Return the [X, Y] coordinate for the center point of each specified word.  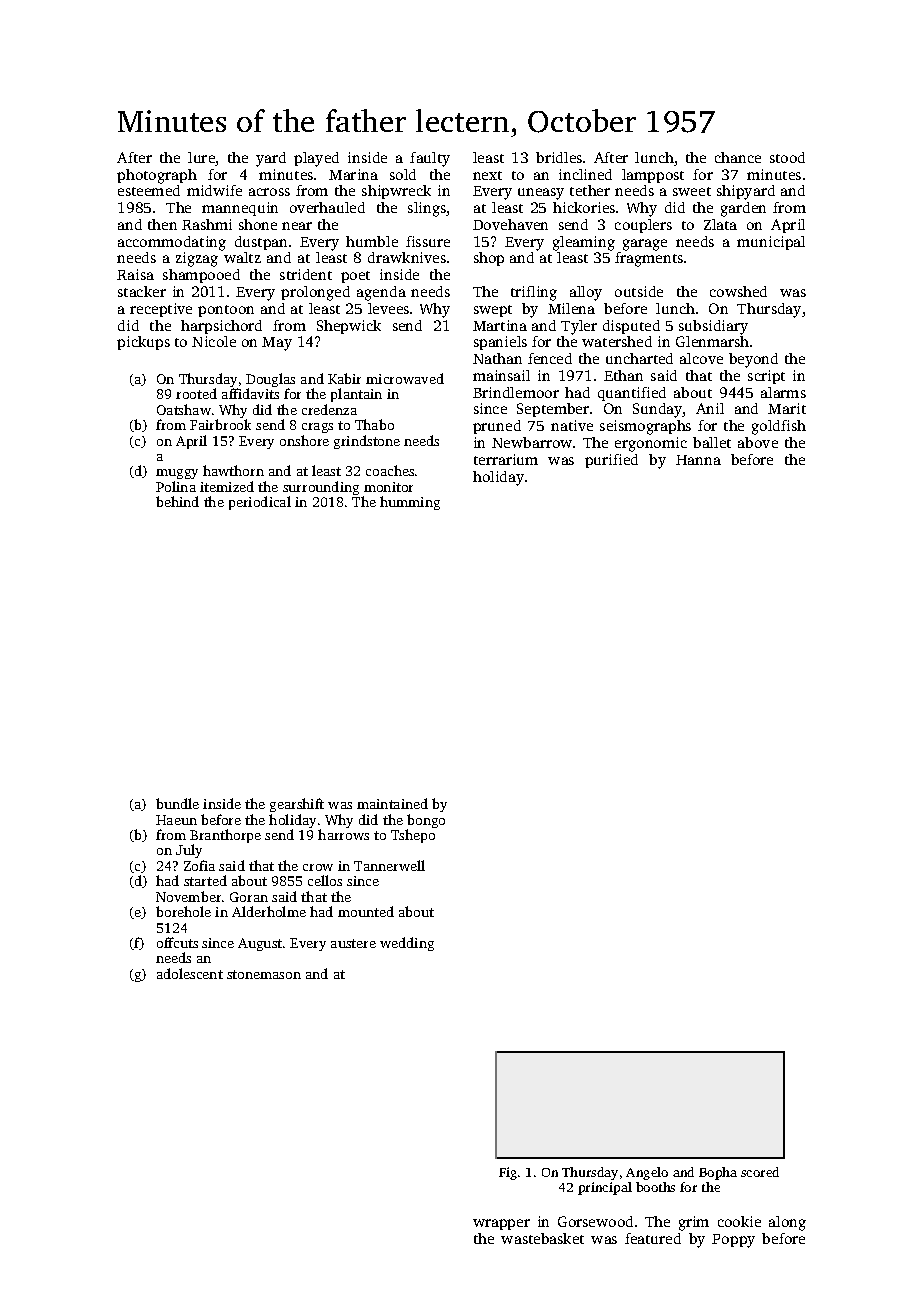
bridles [559, 157]
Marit [787, 408]
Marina [353, 174]
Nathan [497, 358]
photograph [157, 176]
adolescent [190, 973]
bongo [426, 821]
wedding [407, 944]
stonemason [264, 974]
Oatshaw [184, 409]
